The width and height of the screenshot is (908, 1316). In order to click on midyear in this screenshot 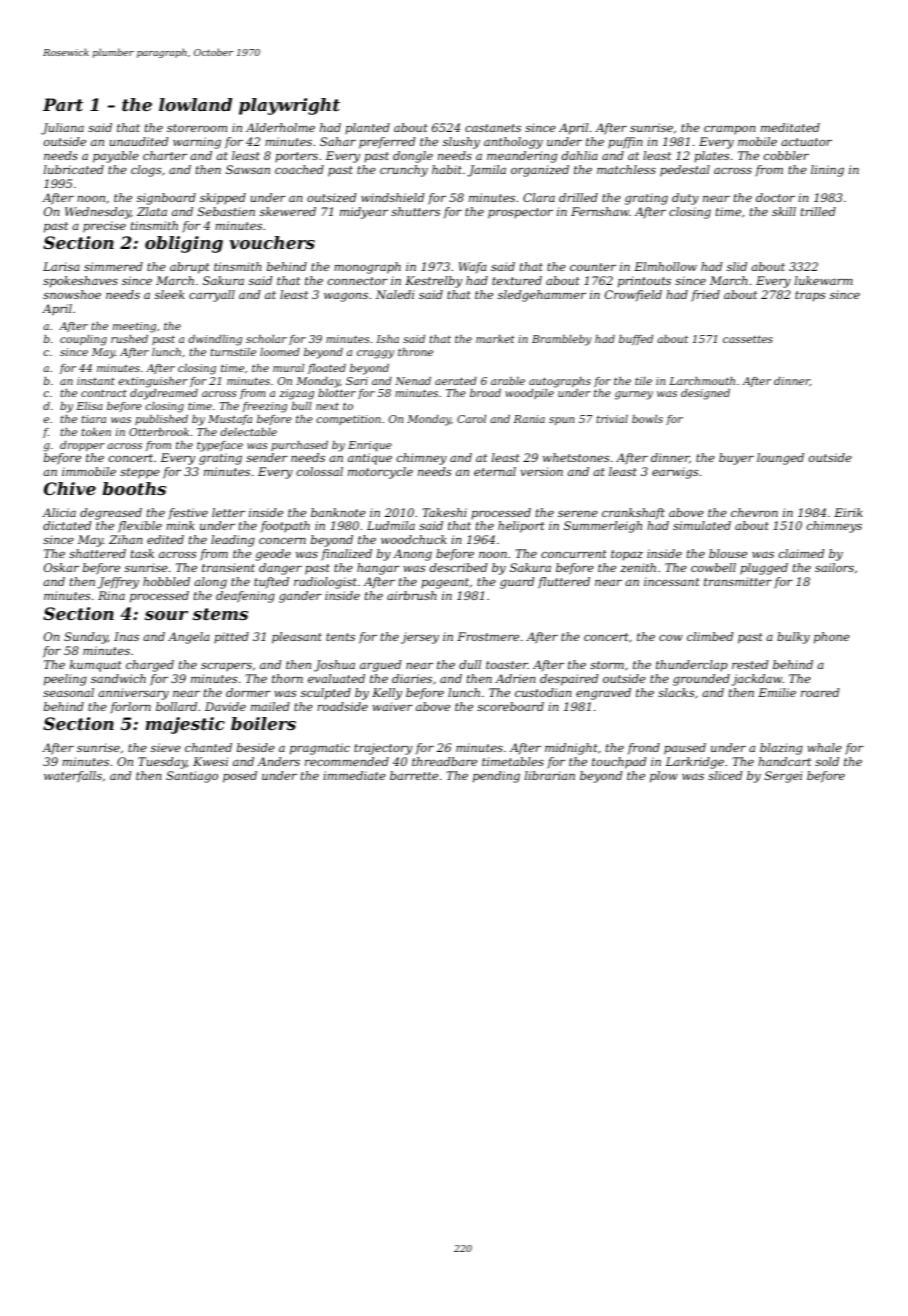, I will do `click(364, 213)`.
